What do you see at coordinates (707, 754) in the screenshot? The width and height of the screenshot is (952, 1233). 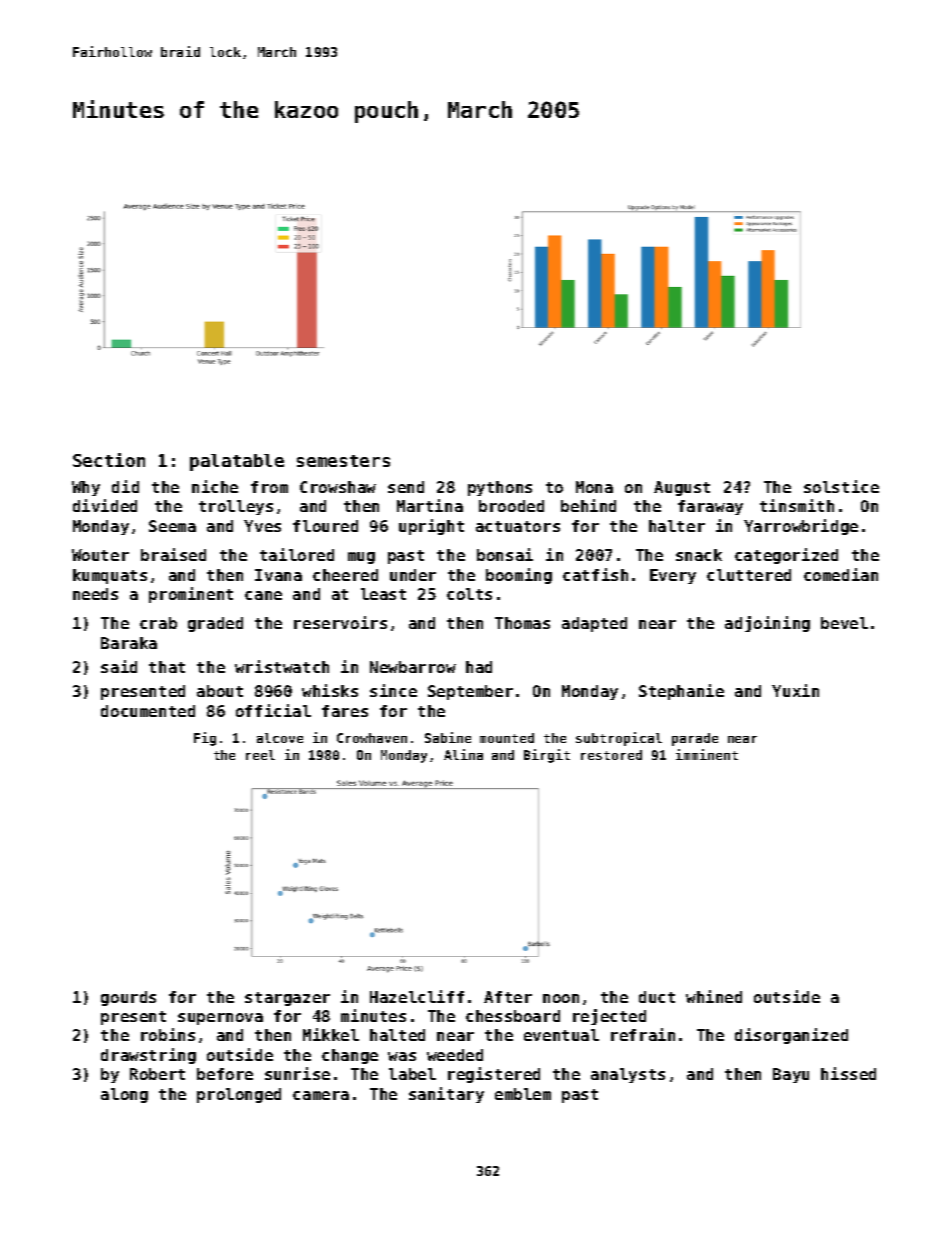 I see `imminent` at bounding box center [707, 754].
